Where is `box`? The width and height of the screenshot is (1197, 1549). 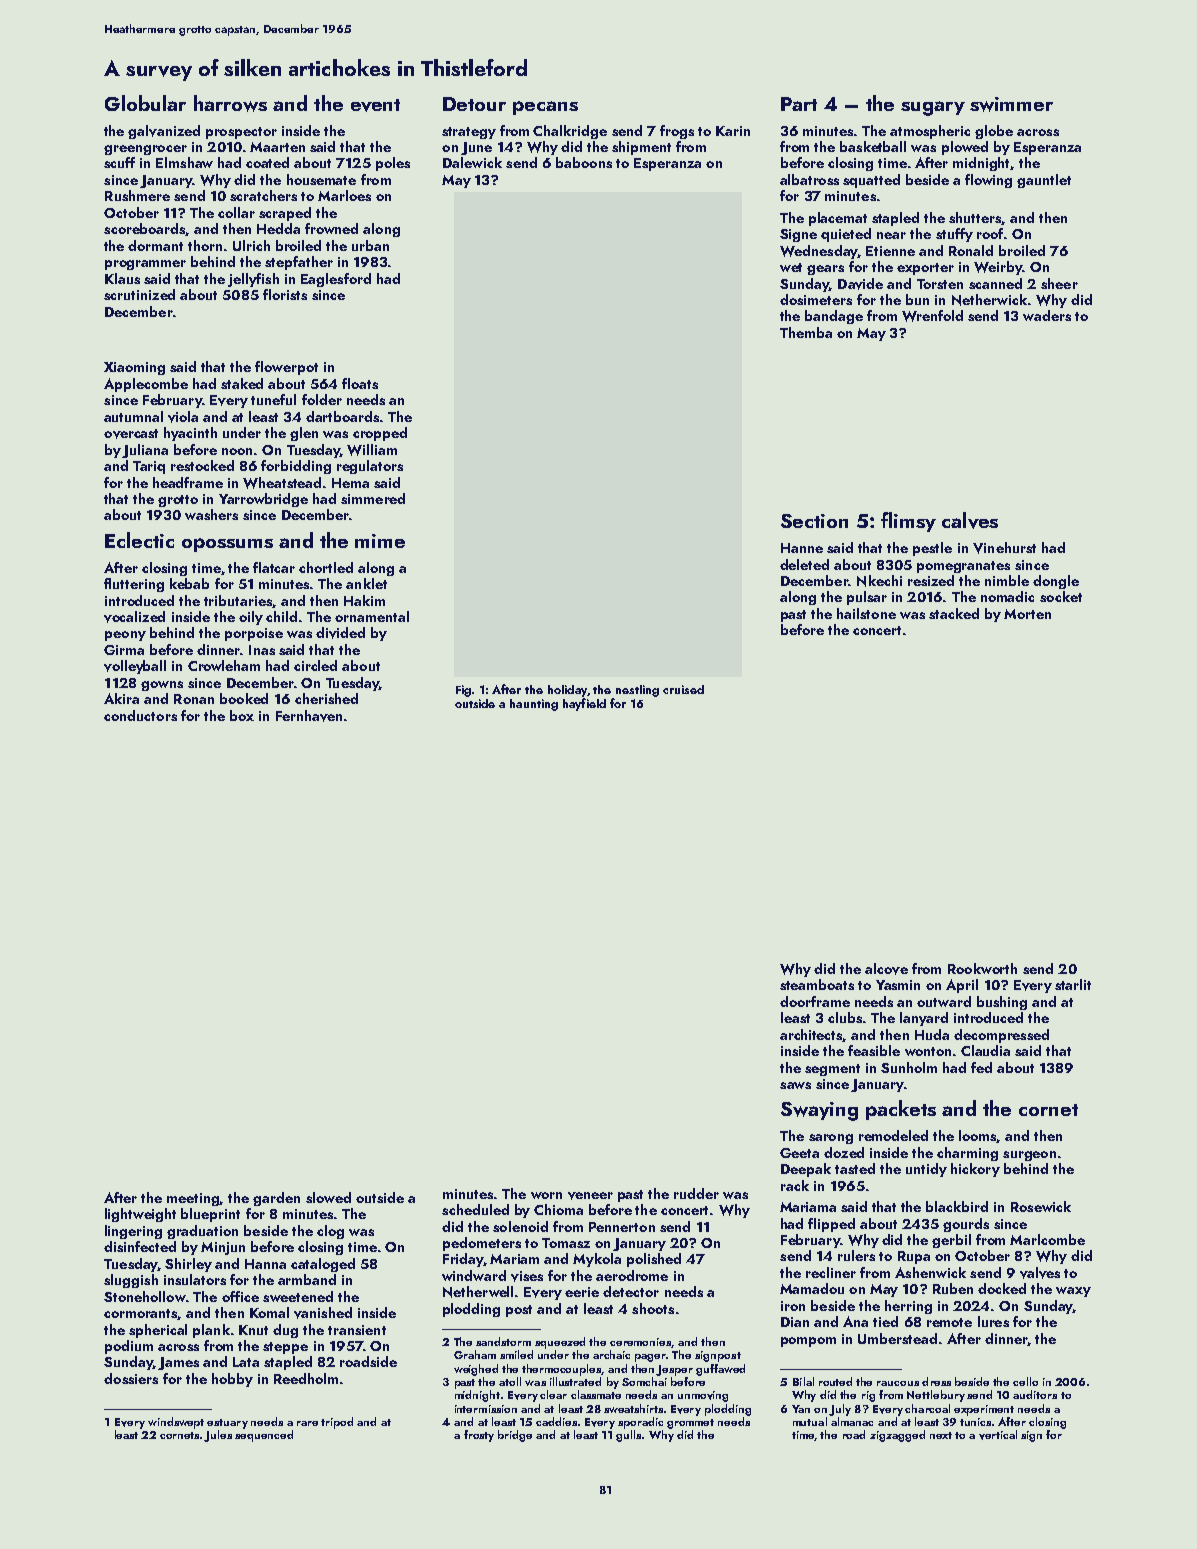
box is located at coordinates (242, 715).
